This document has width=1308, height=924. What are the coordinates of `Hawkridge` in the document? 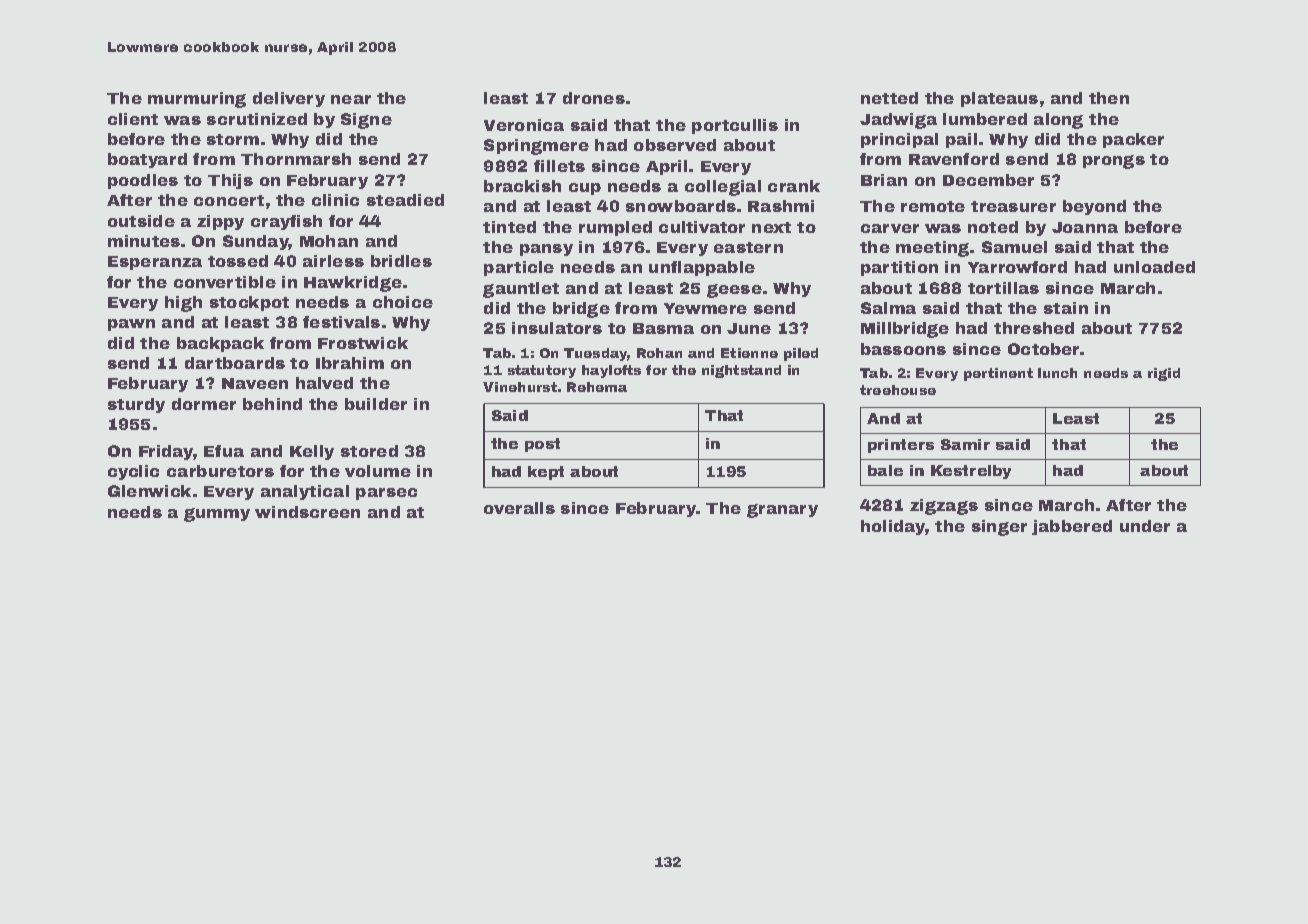 It's located at (353, 284).
